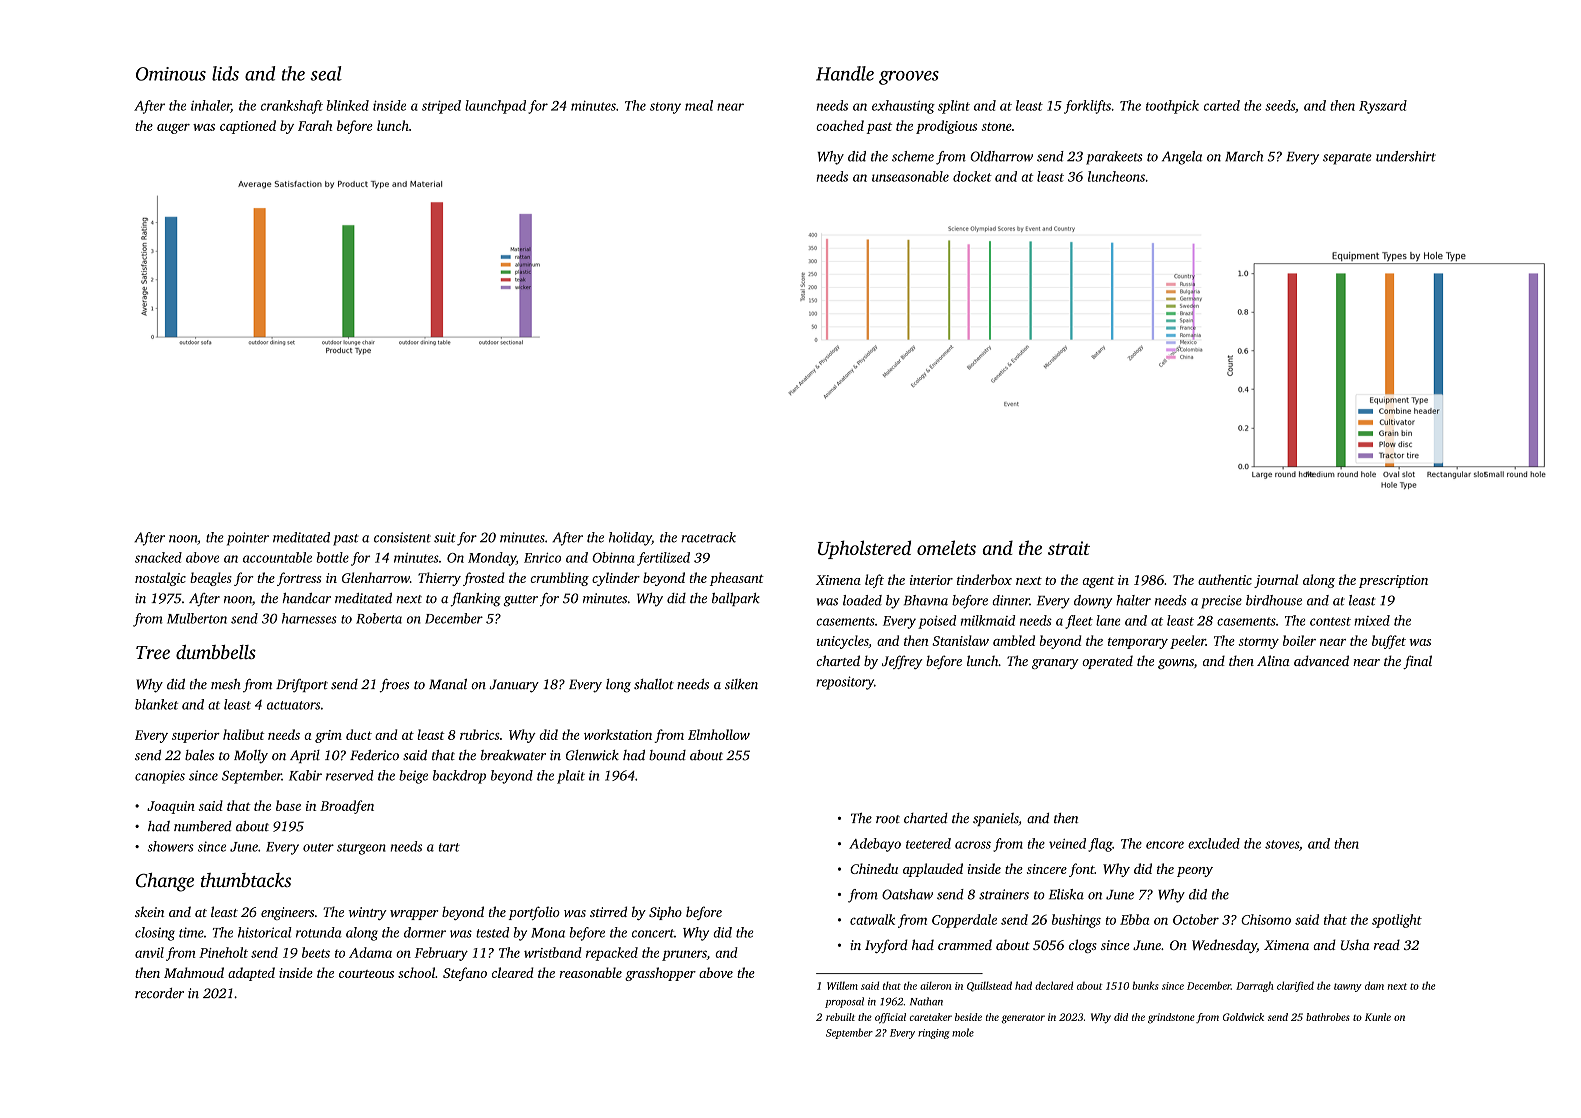  I want to click on Ryszard, so click(1383, 107).
